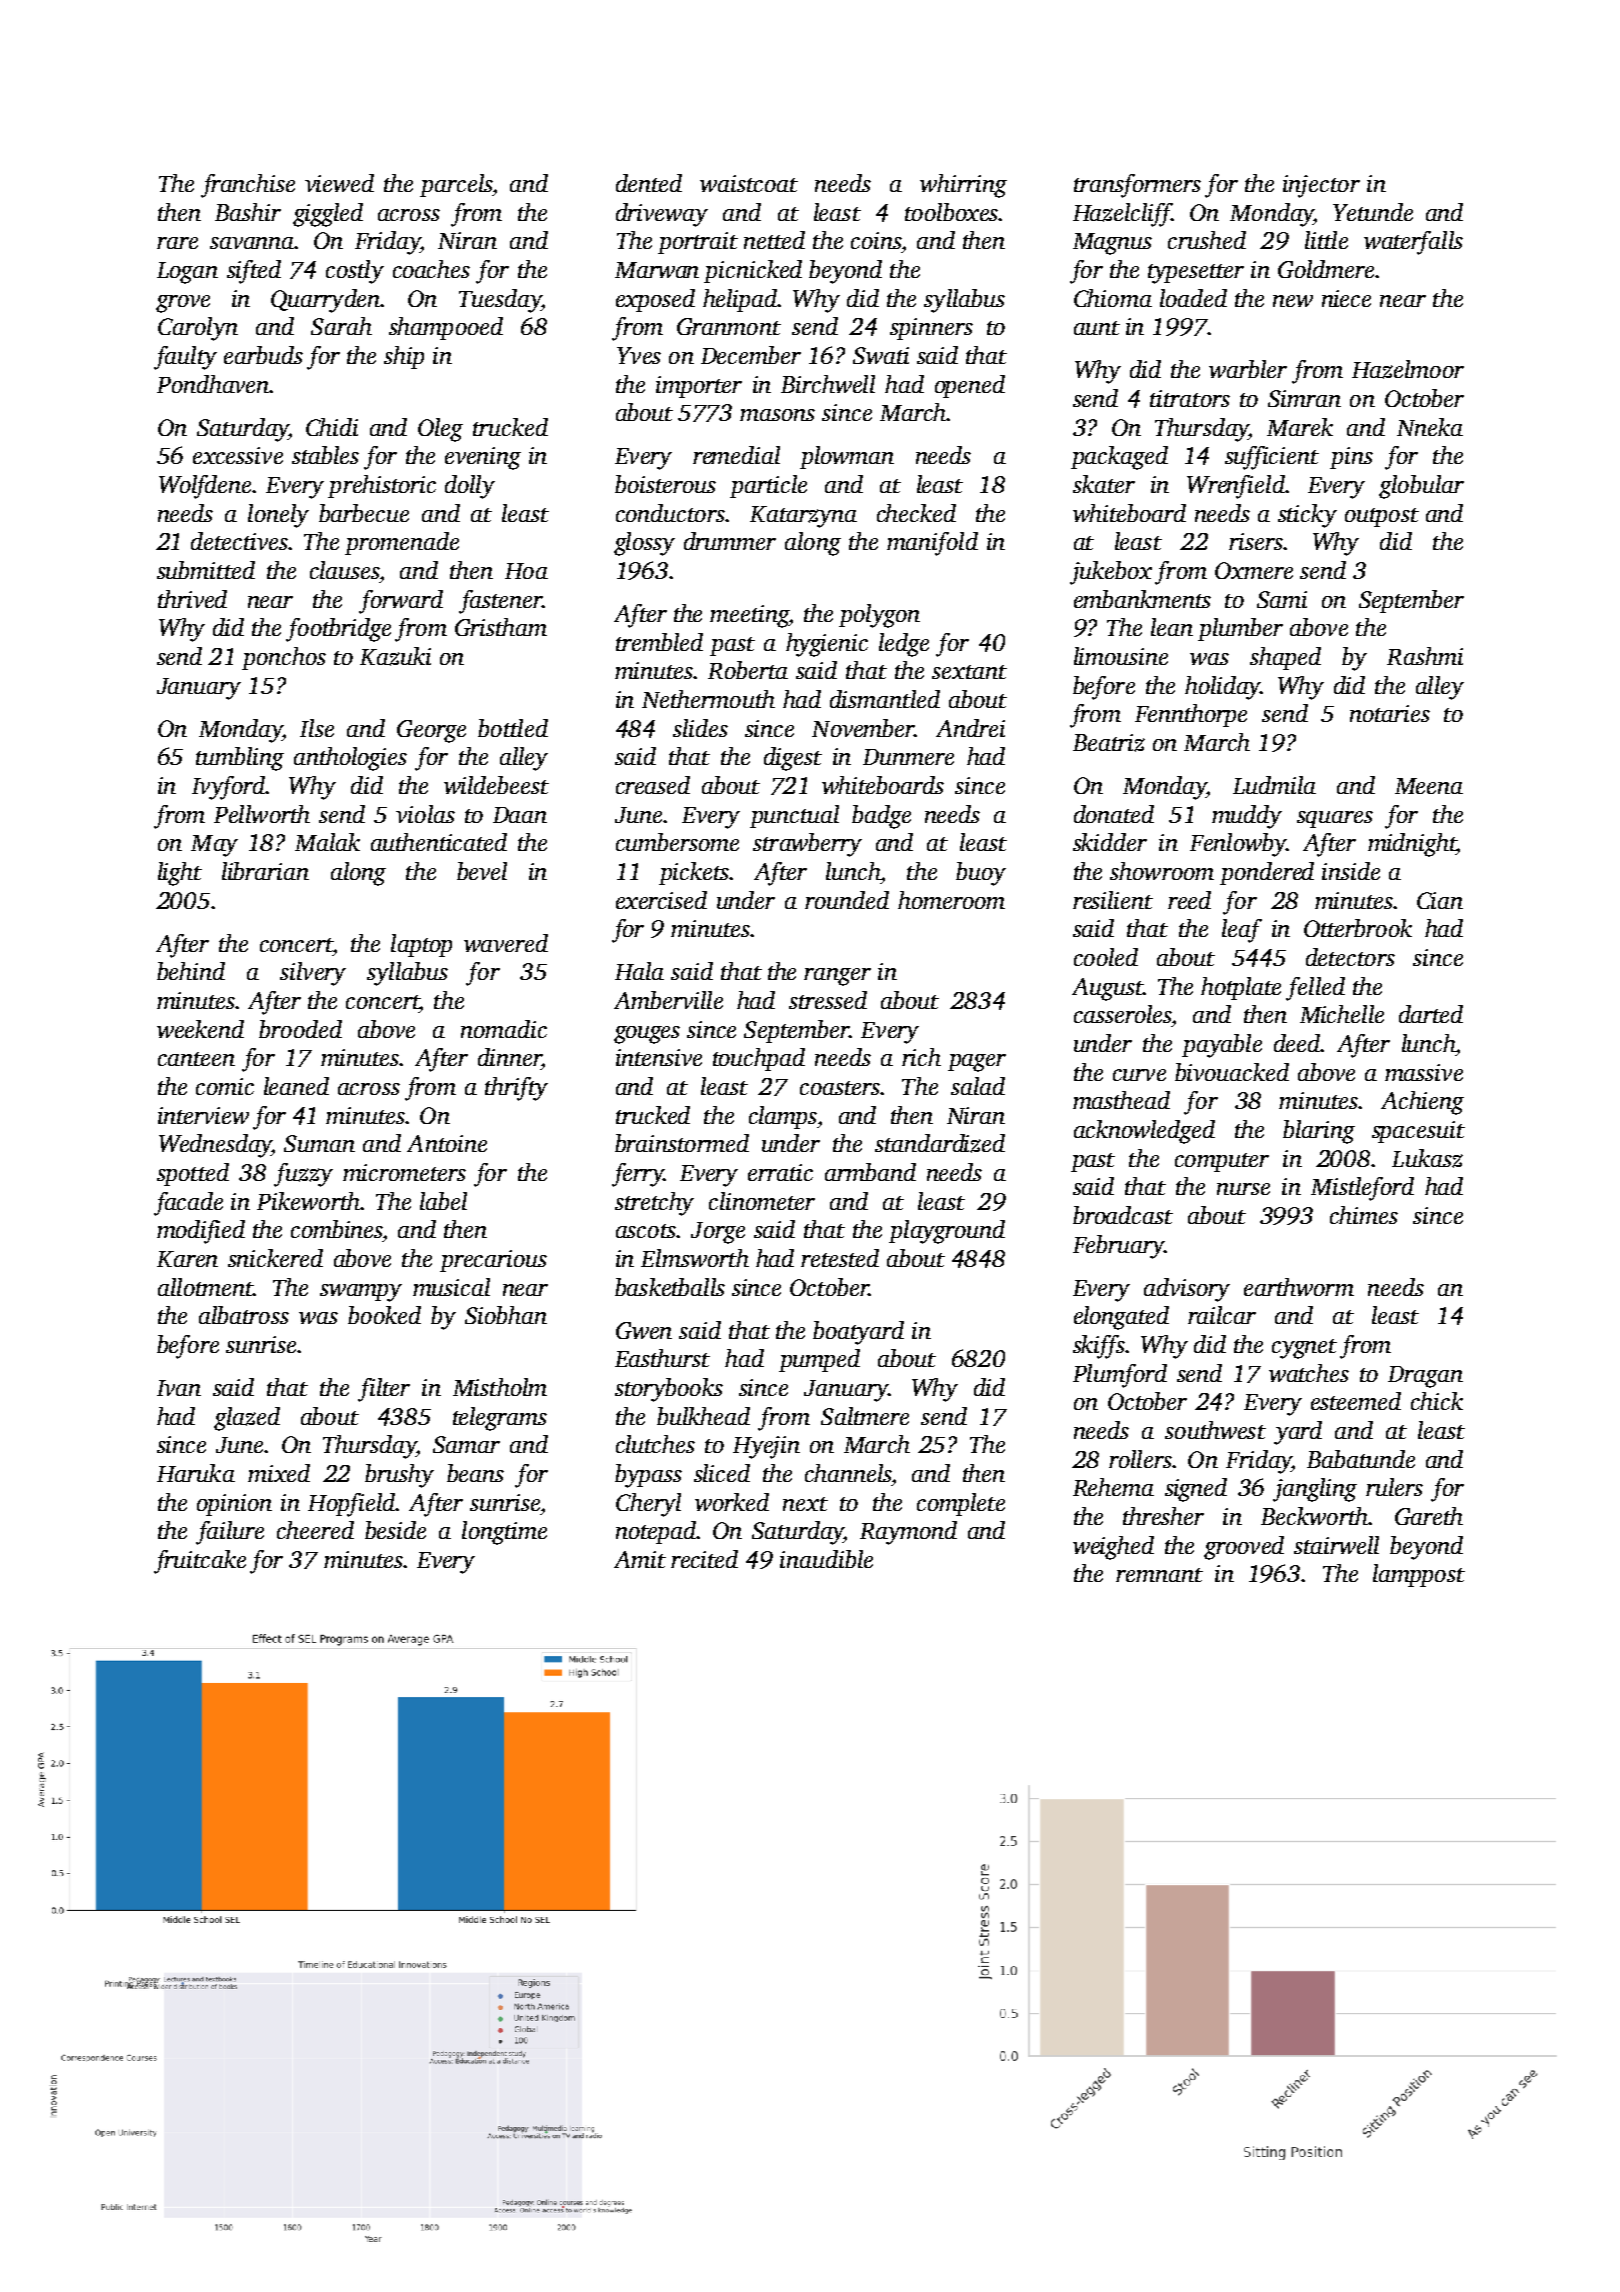 The image size is (1620, 2292). I want to click on Oxmere, so click(1254, 570).
